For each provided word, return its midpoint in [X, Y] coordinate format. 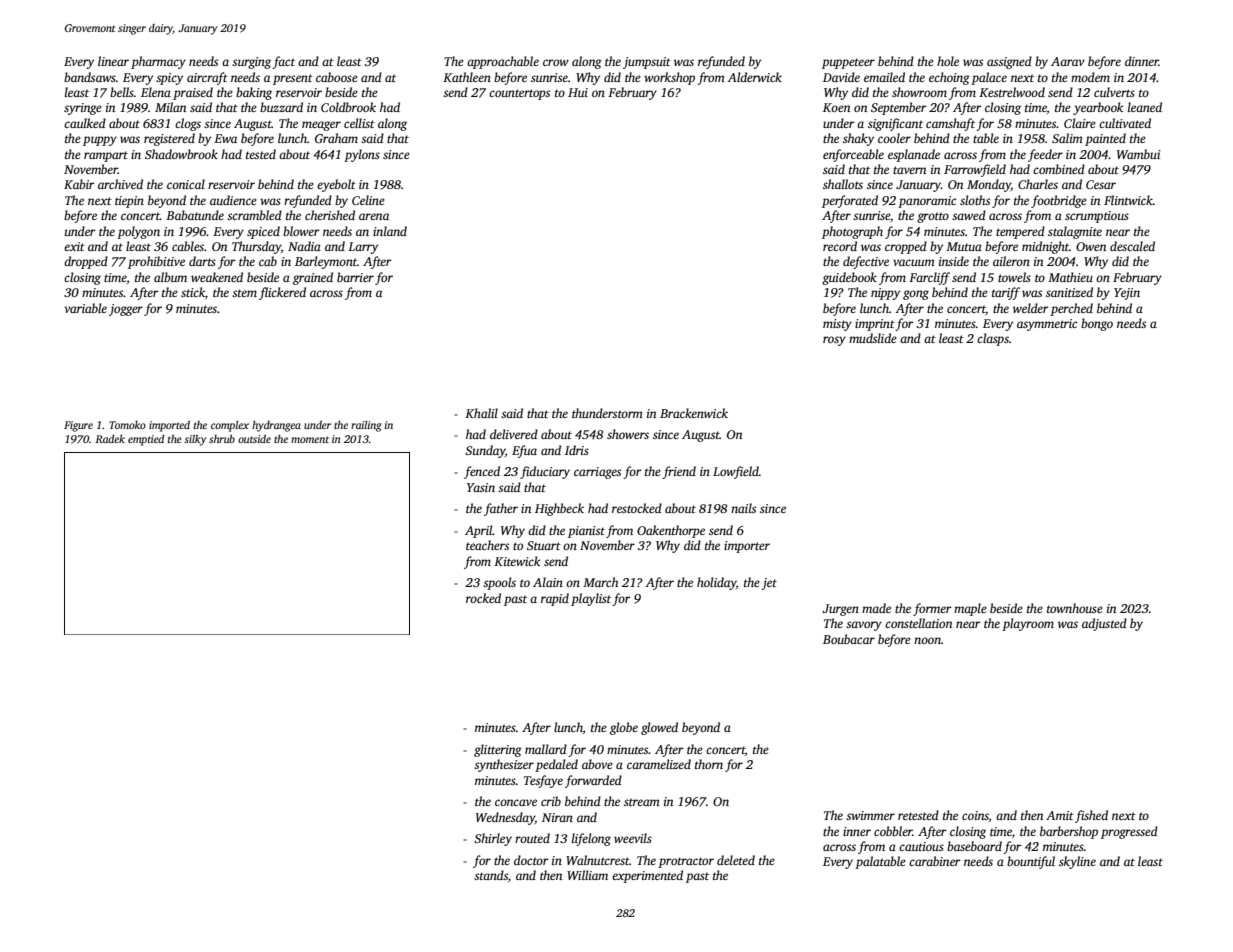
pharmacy [158, 62]
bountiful [1031, 862]
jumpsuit [647, 63]
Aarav [1068, 61]
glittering [498, 750]
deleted [736, 860]
